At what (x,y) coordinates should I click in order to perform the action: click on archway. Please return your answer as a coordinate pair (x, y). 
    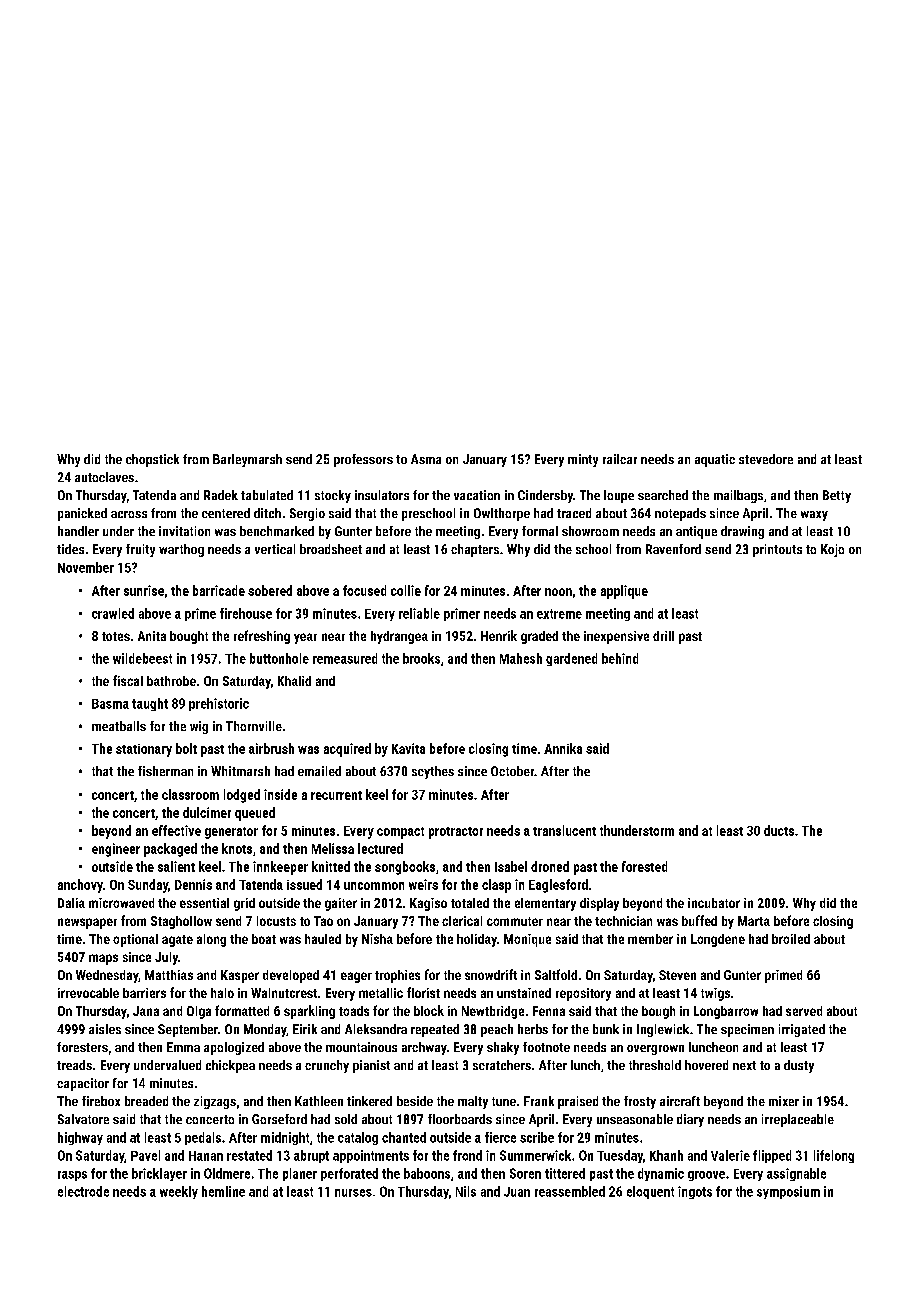
    Looking at the image, I should click on (424, 1048).
